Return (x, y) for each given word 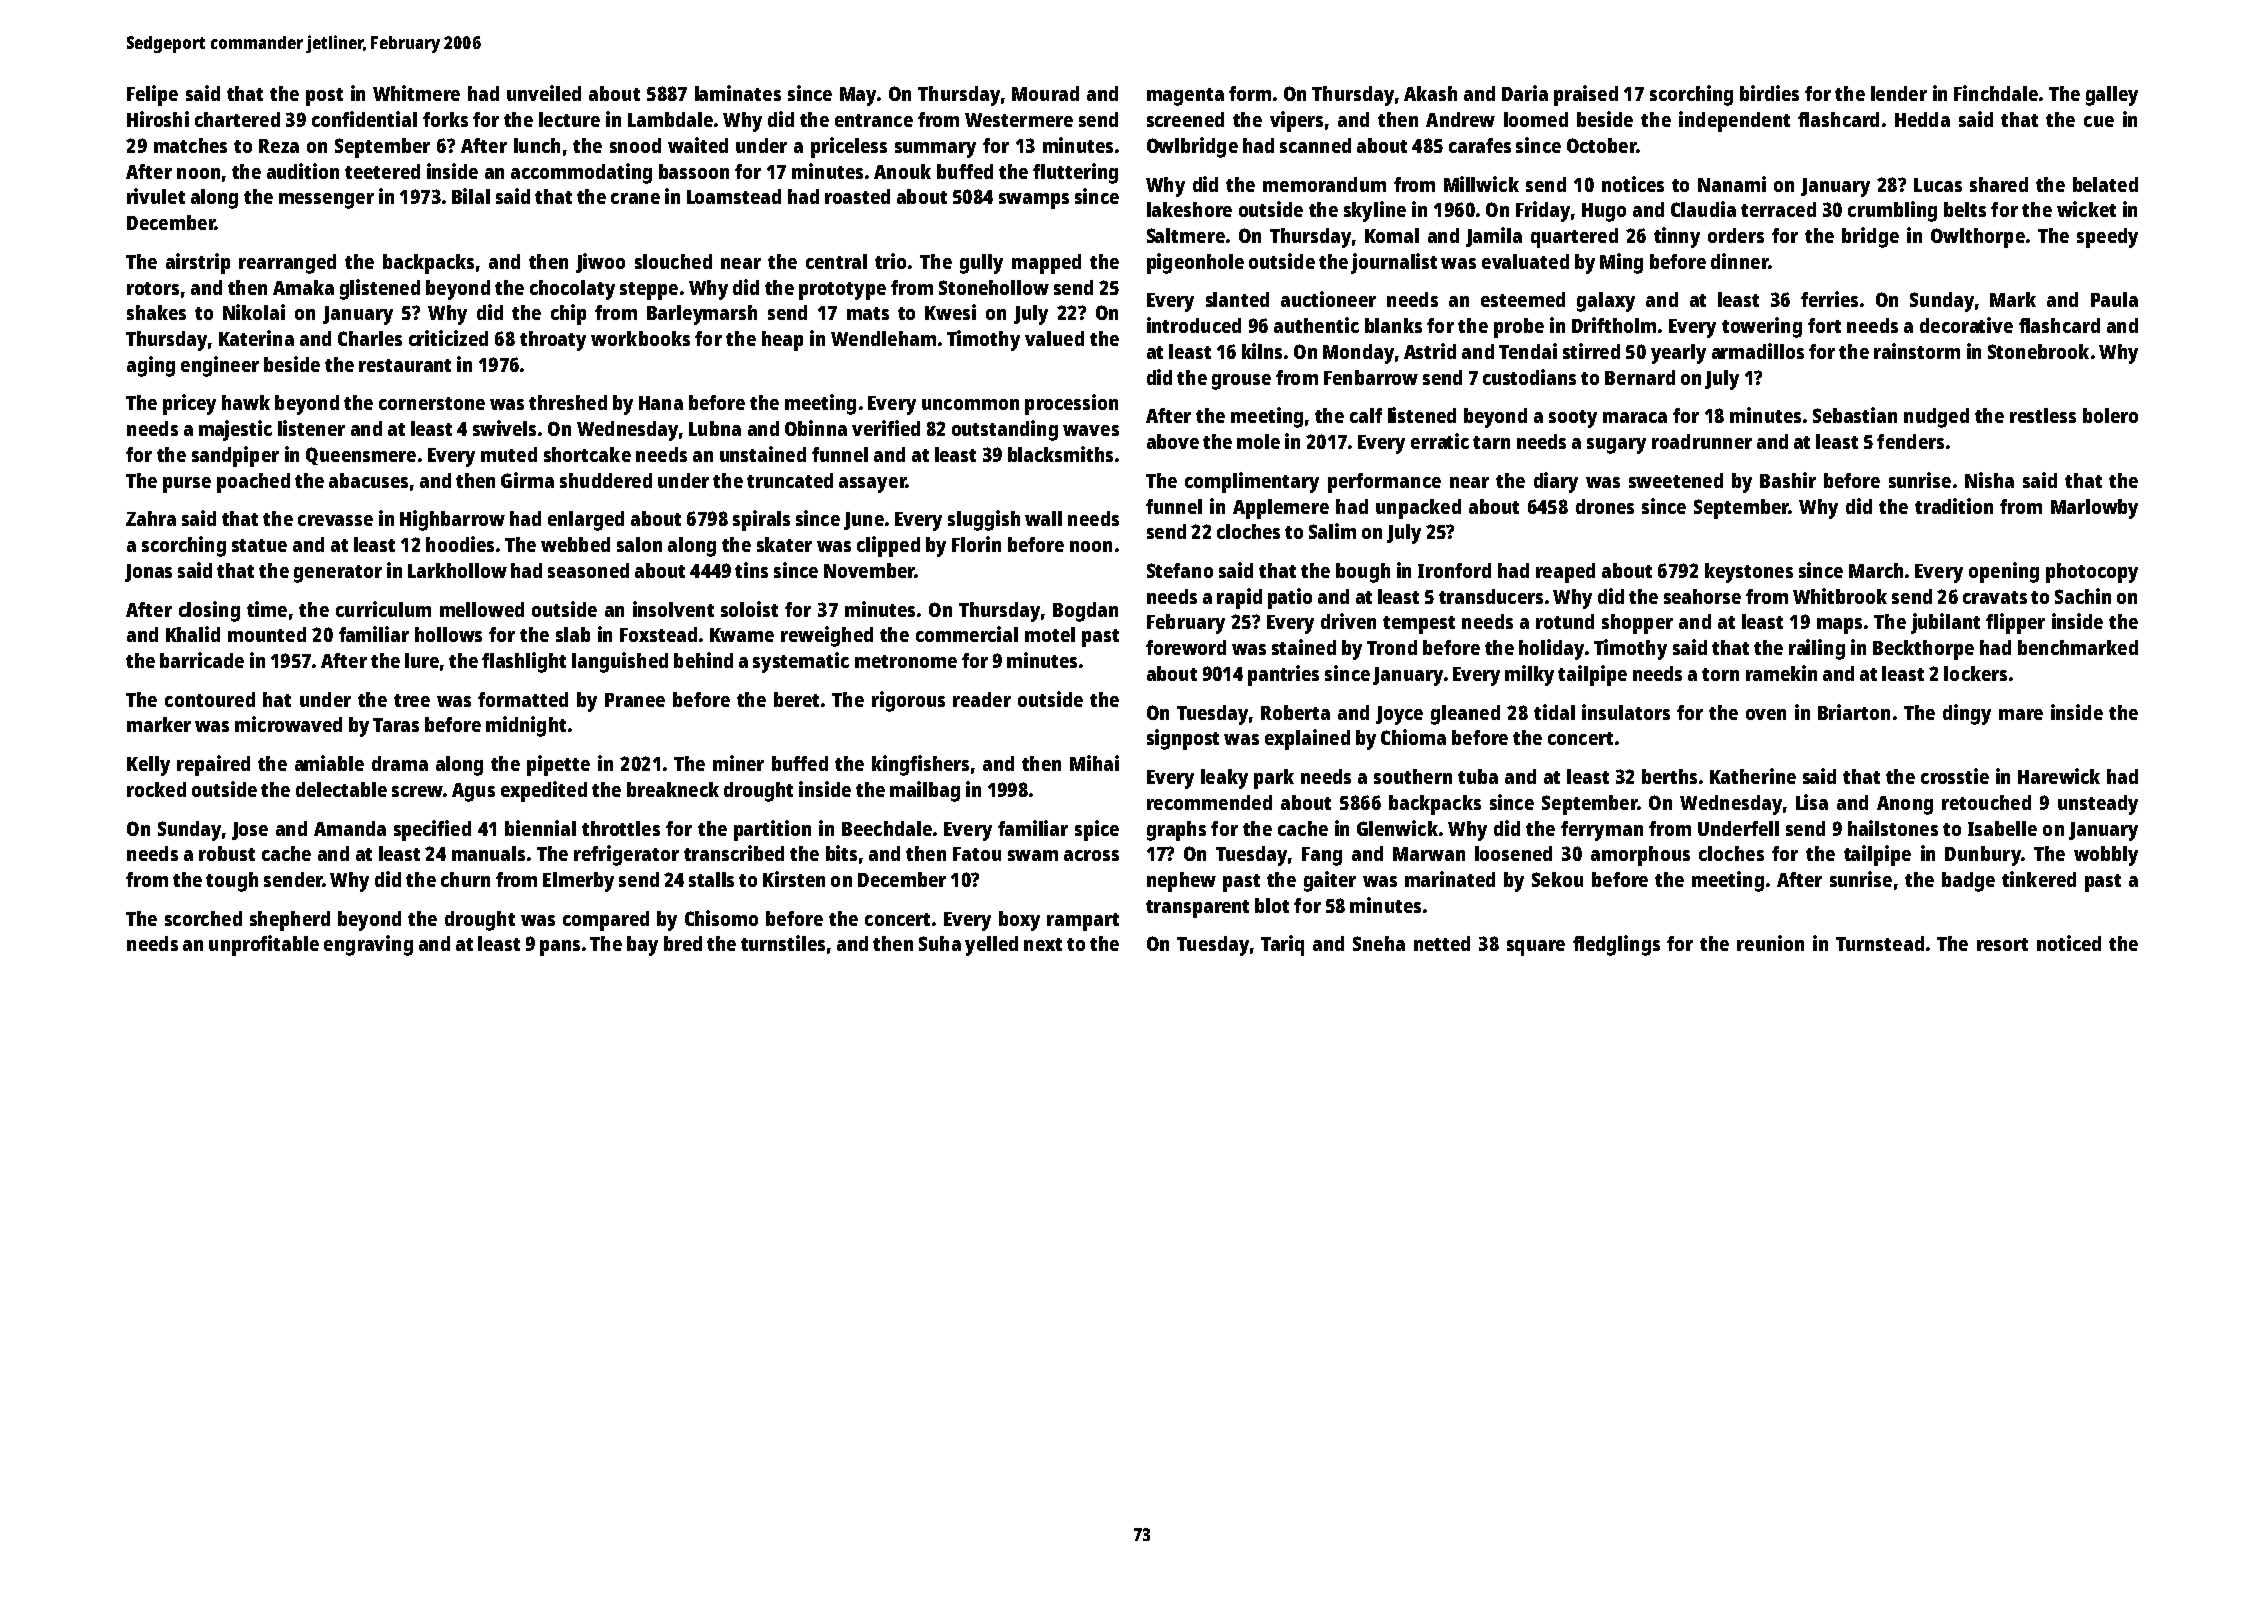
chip (568, 314)
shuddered (606, 480)
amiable (329, 763)
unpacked (1418, 509)
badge (1968, 882)
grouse (1241, 382)
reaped (1565, 573)
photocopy (2092, 573)
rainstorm (1917, 351)
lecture (569, 119)
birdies (1769, 93)
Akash (1430, 93)
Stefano (1180, 570)
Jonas (148, 573)
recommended (1209, 802)
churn (465, 879)
